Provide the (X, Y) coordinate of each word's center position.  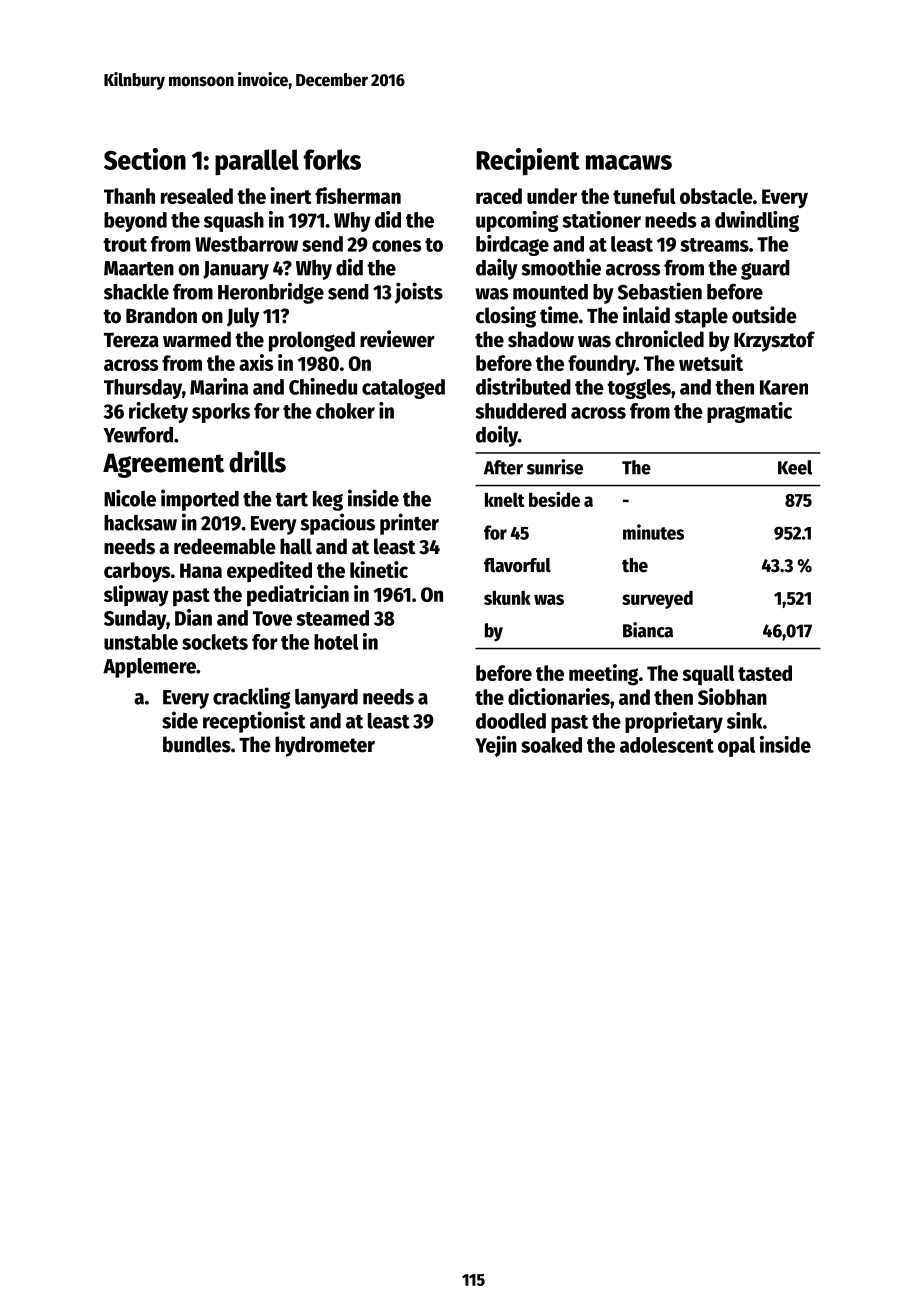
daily (497, 269)
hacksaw (140, 523)
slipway (136, 595)
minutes (653, 532)
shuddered (521, 411)
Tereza (131, 340)
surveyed (657, 599)
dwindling (757, 221)
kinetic (379, 569)
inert (290, 195)
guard (765, 270)
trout (125, 245)
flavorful (517, 565)
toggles (639, 389)
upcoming (517, 221)
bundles (197, 744)
